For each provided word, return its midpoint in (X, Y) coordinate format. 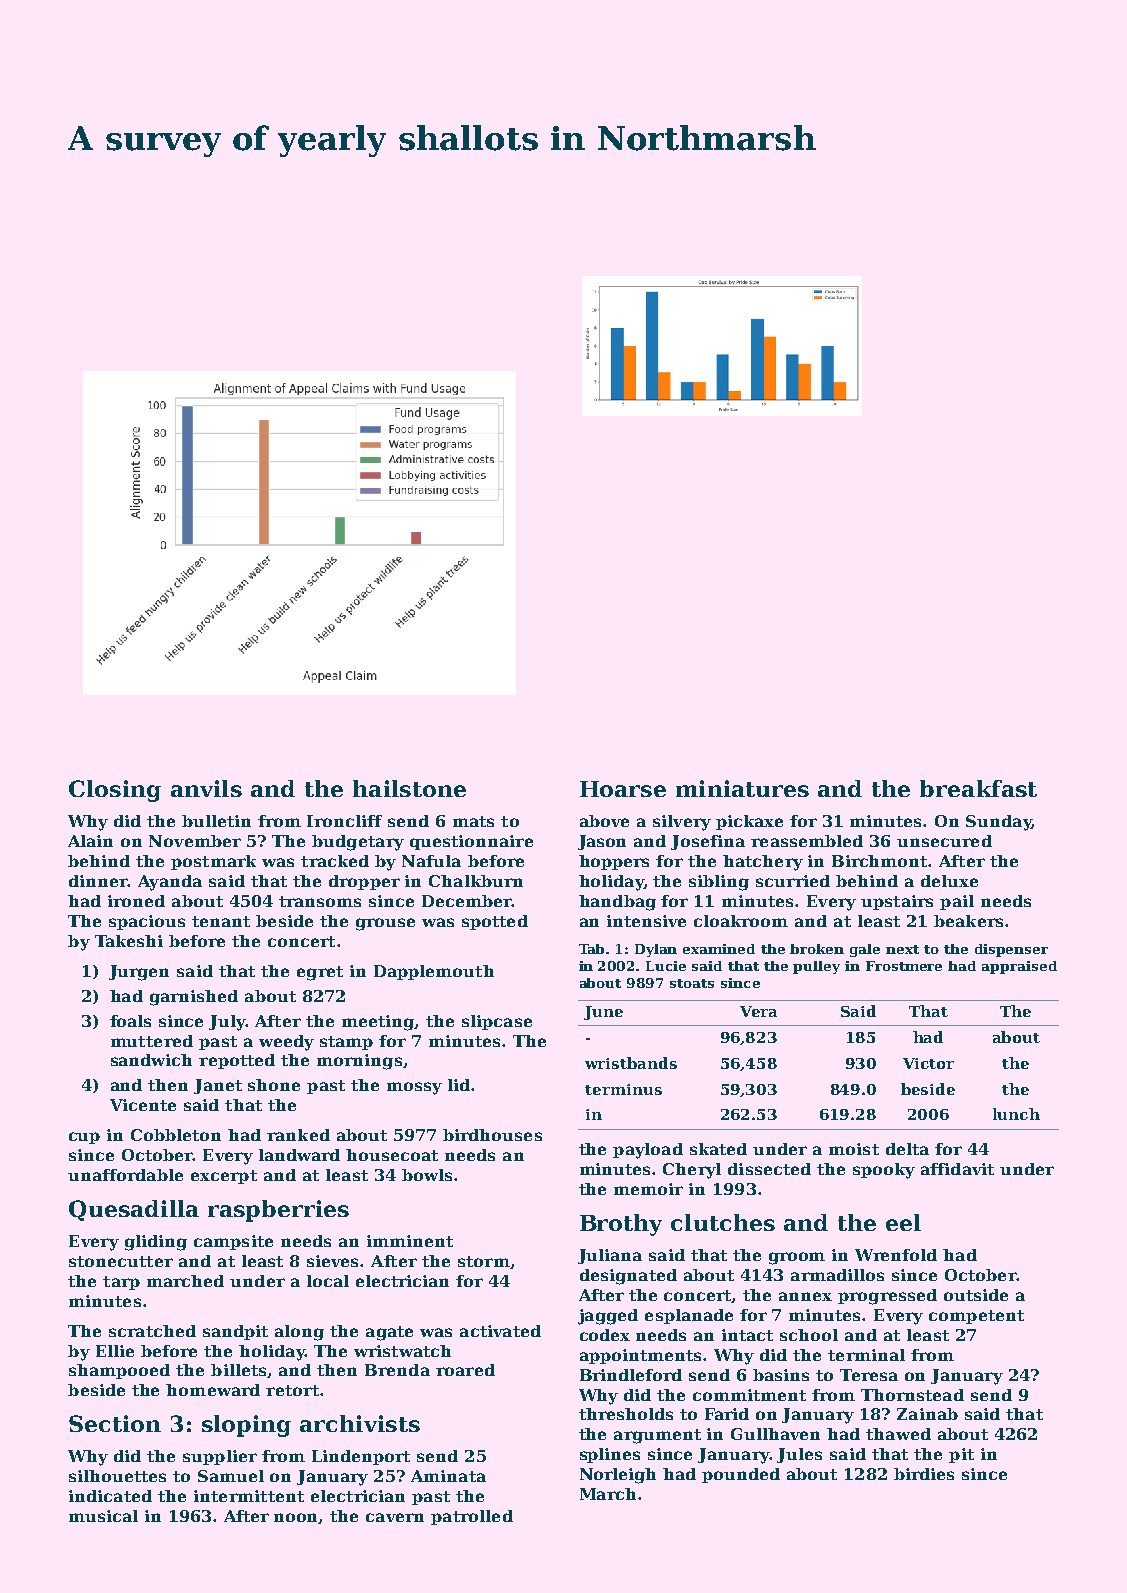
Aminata (448, 1476)
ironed (136, 901)
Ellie (115, 1351)
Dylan (656, 950)
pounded (741, 1475)
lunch (1016, 1114)
